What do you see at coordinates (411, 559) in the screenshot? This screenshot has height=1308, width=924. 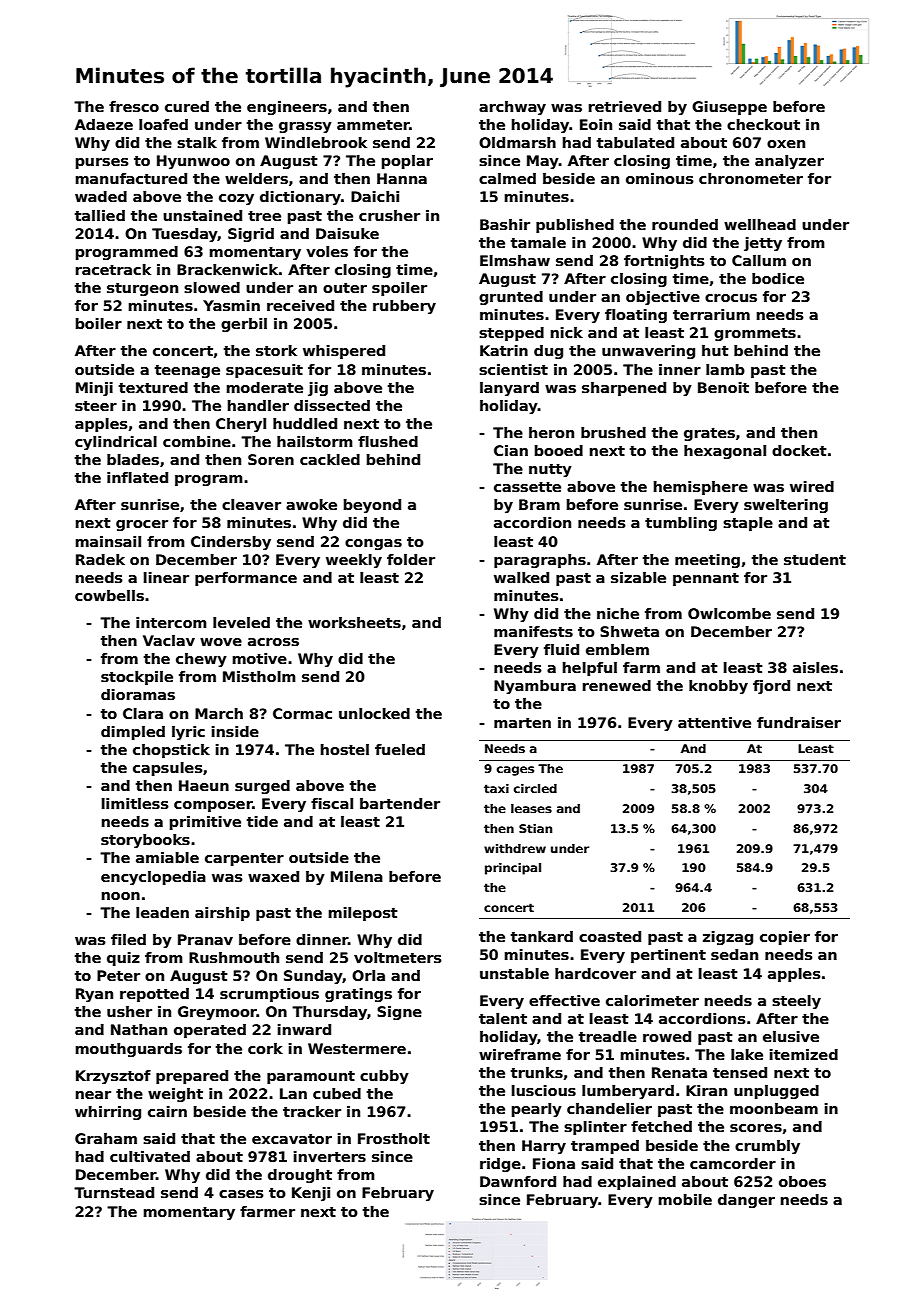 I see `folder` at bounding box center [411, 559].
